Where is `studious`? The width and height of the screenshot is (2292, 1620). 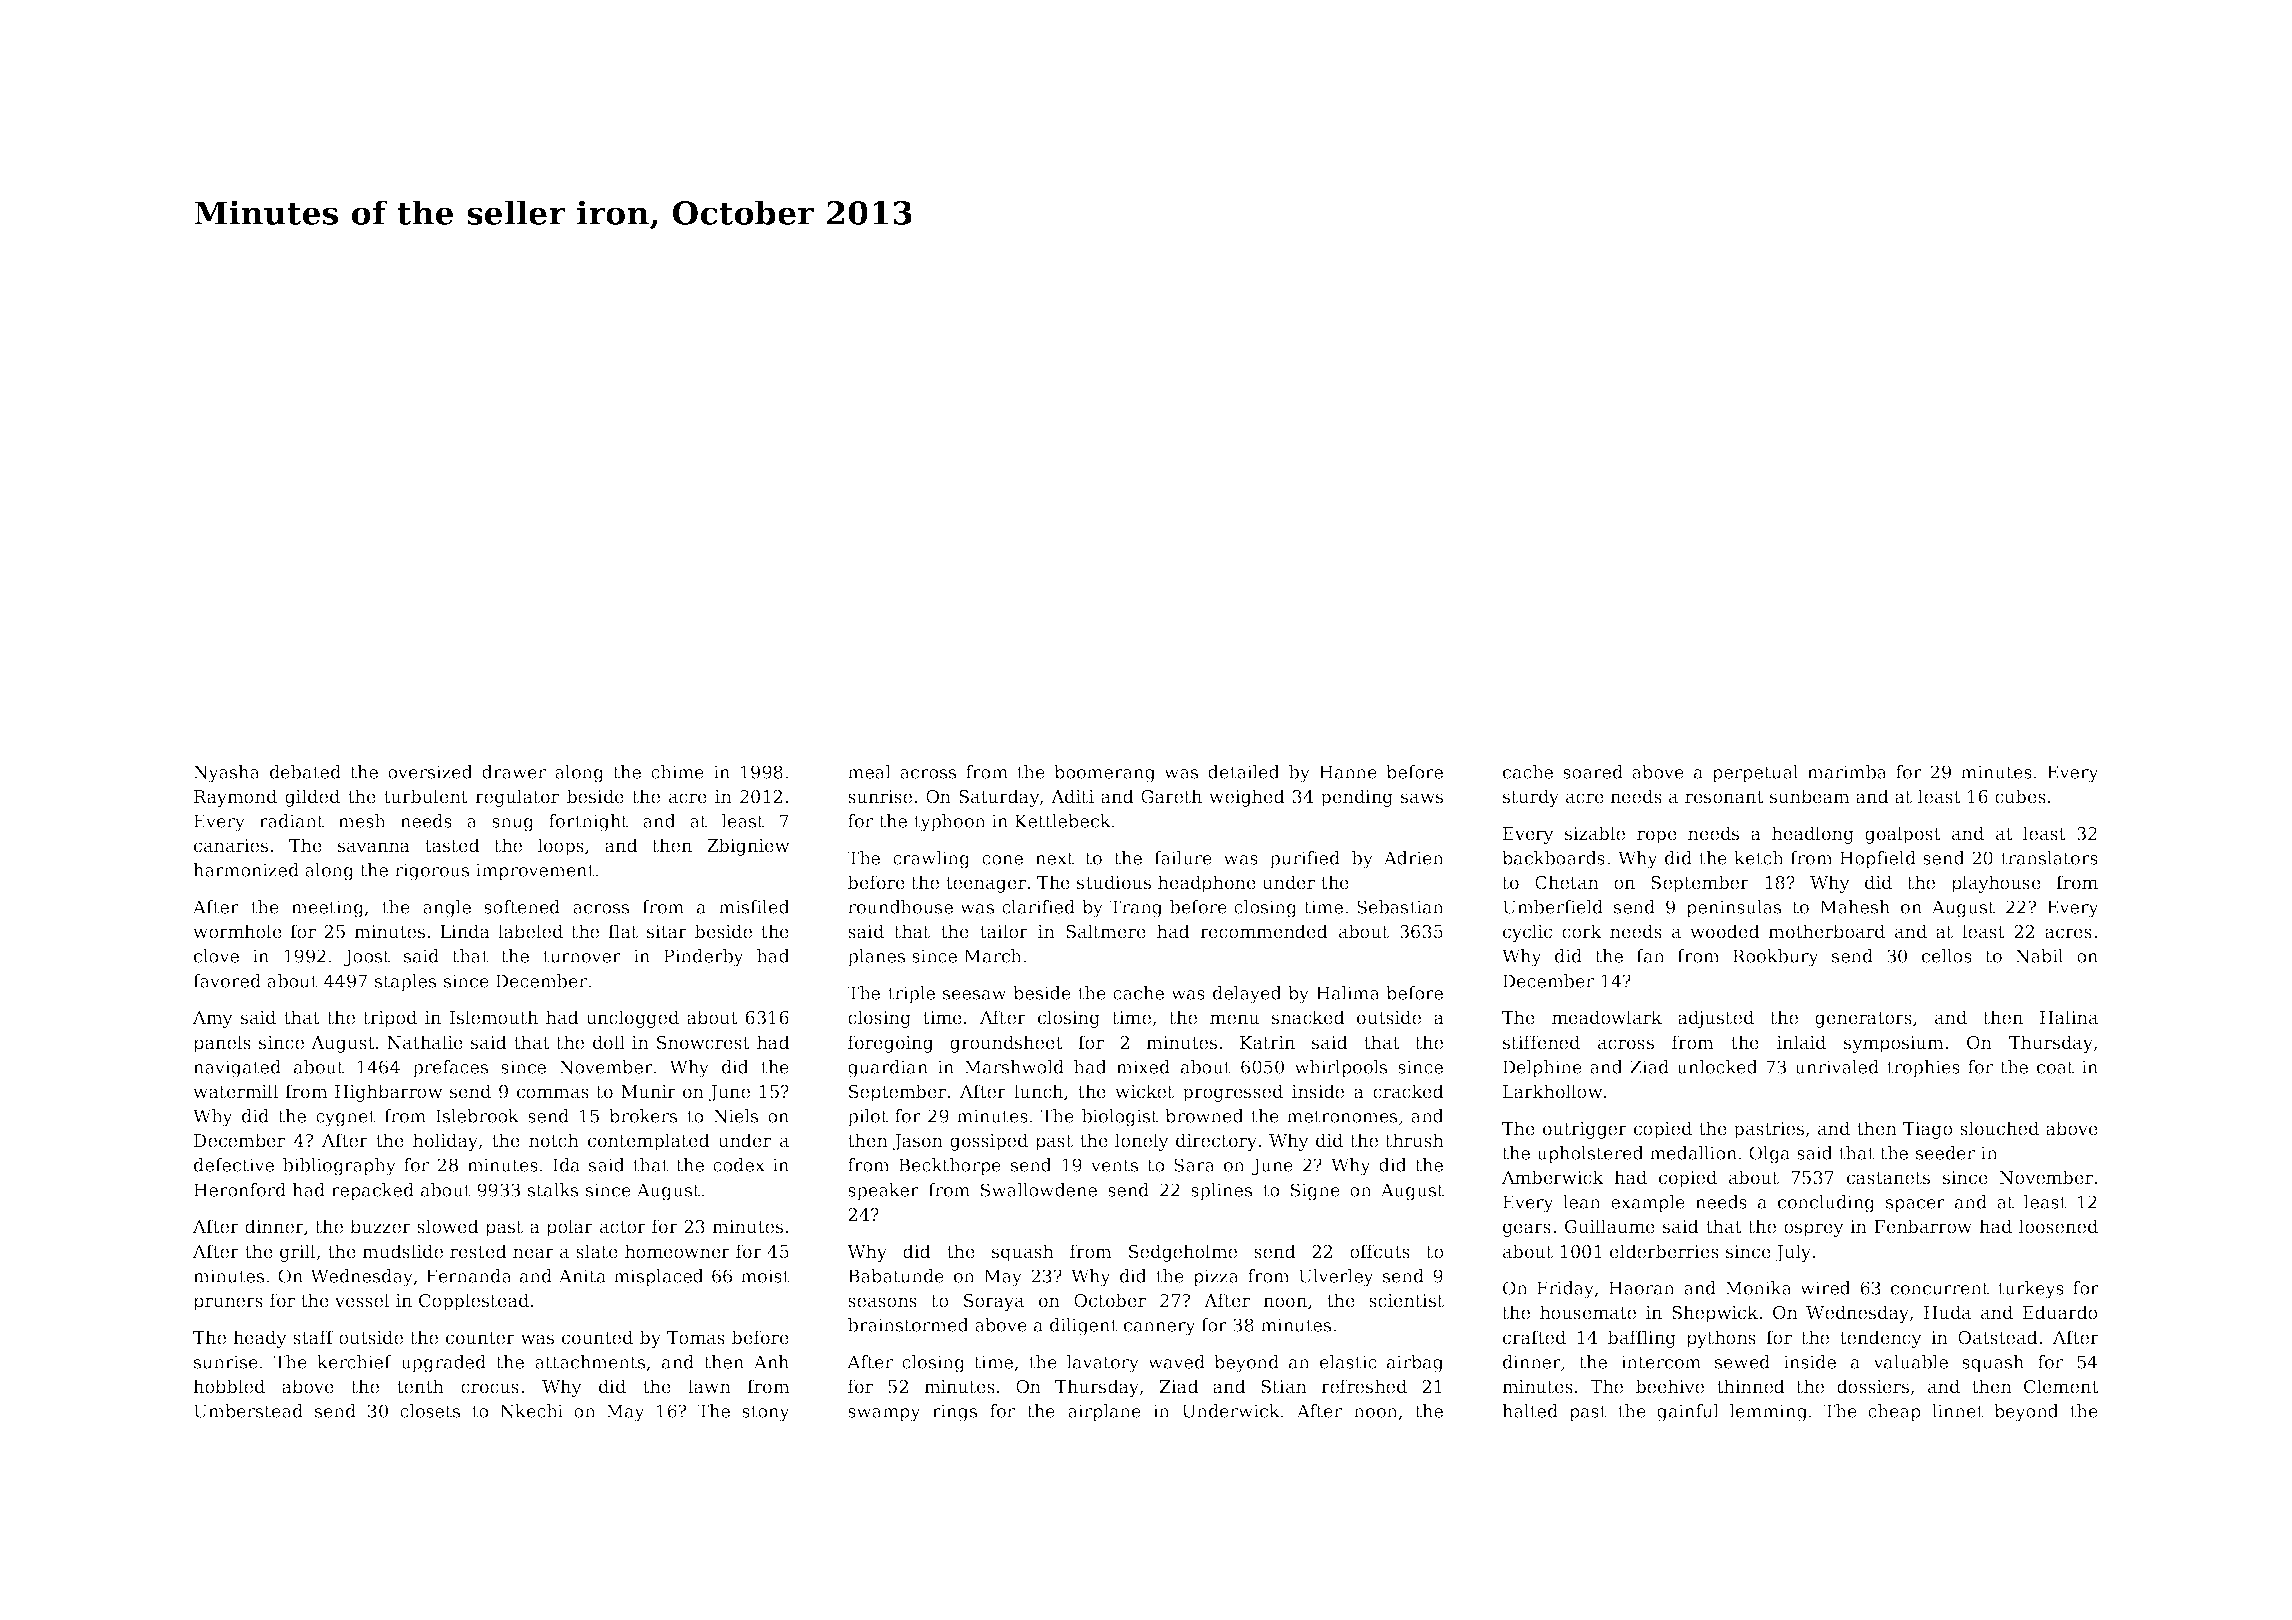 studious is located at coordinates (1114, 882).
